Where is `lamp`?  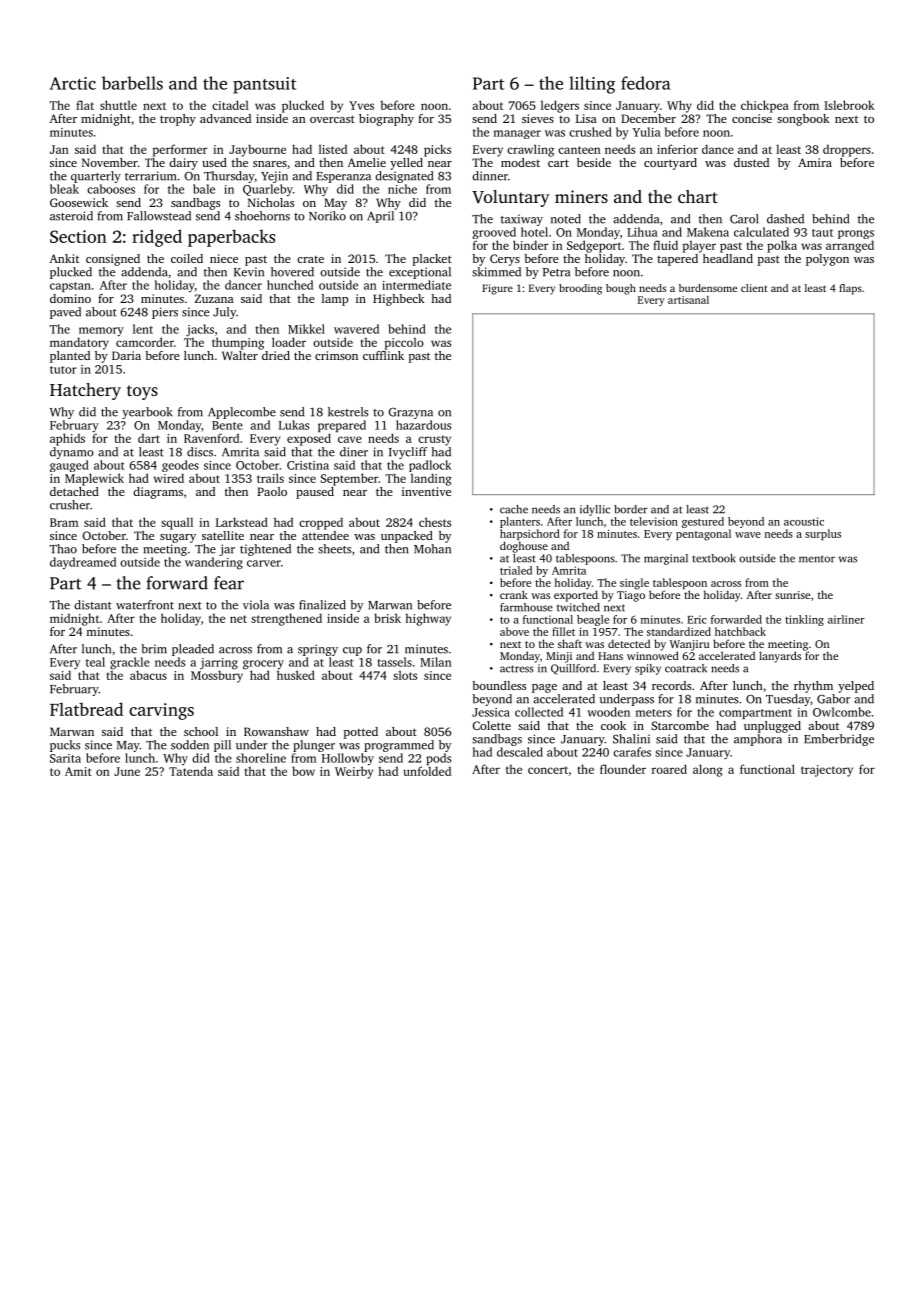
lamp is located at coordinates (335, 300).
